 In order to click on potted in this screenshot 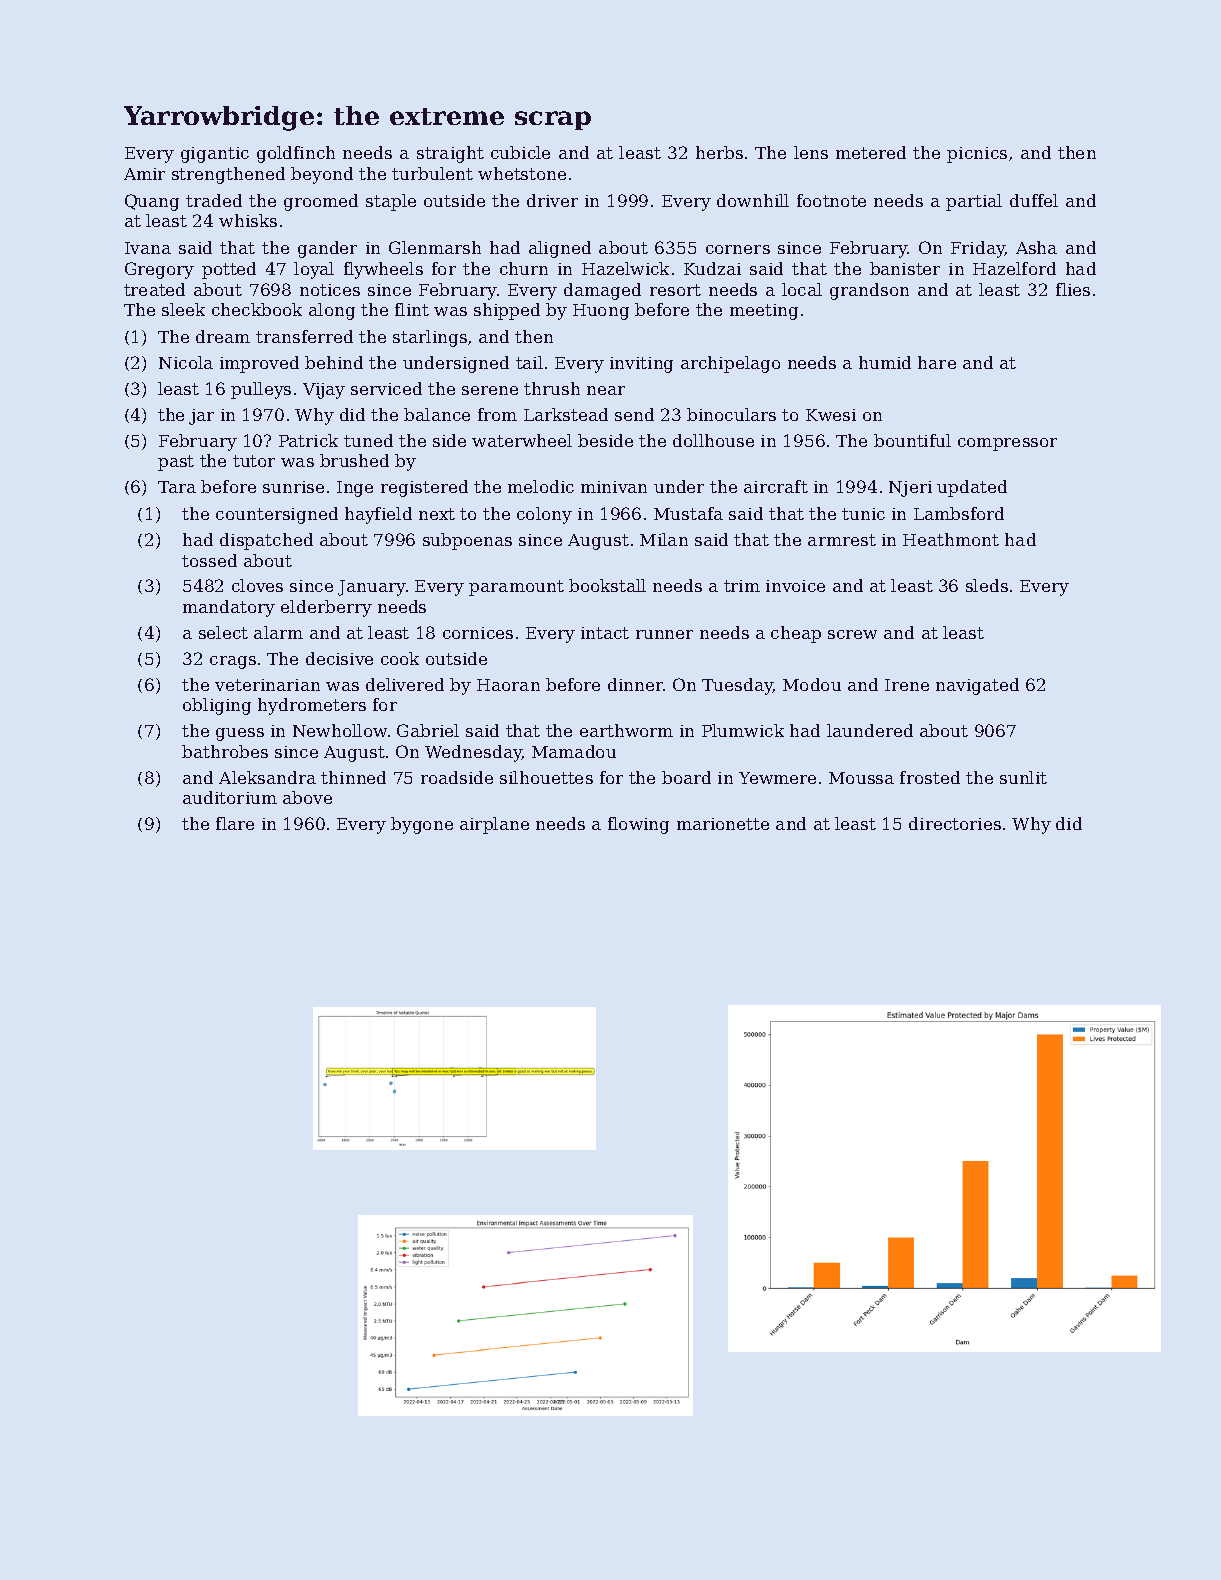, I will do `click(229, 270)`.
